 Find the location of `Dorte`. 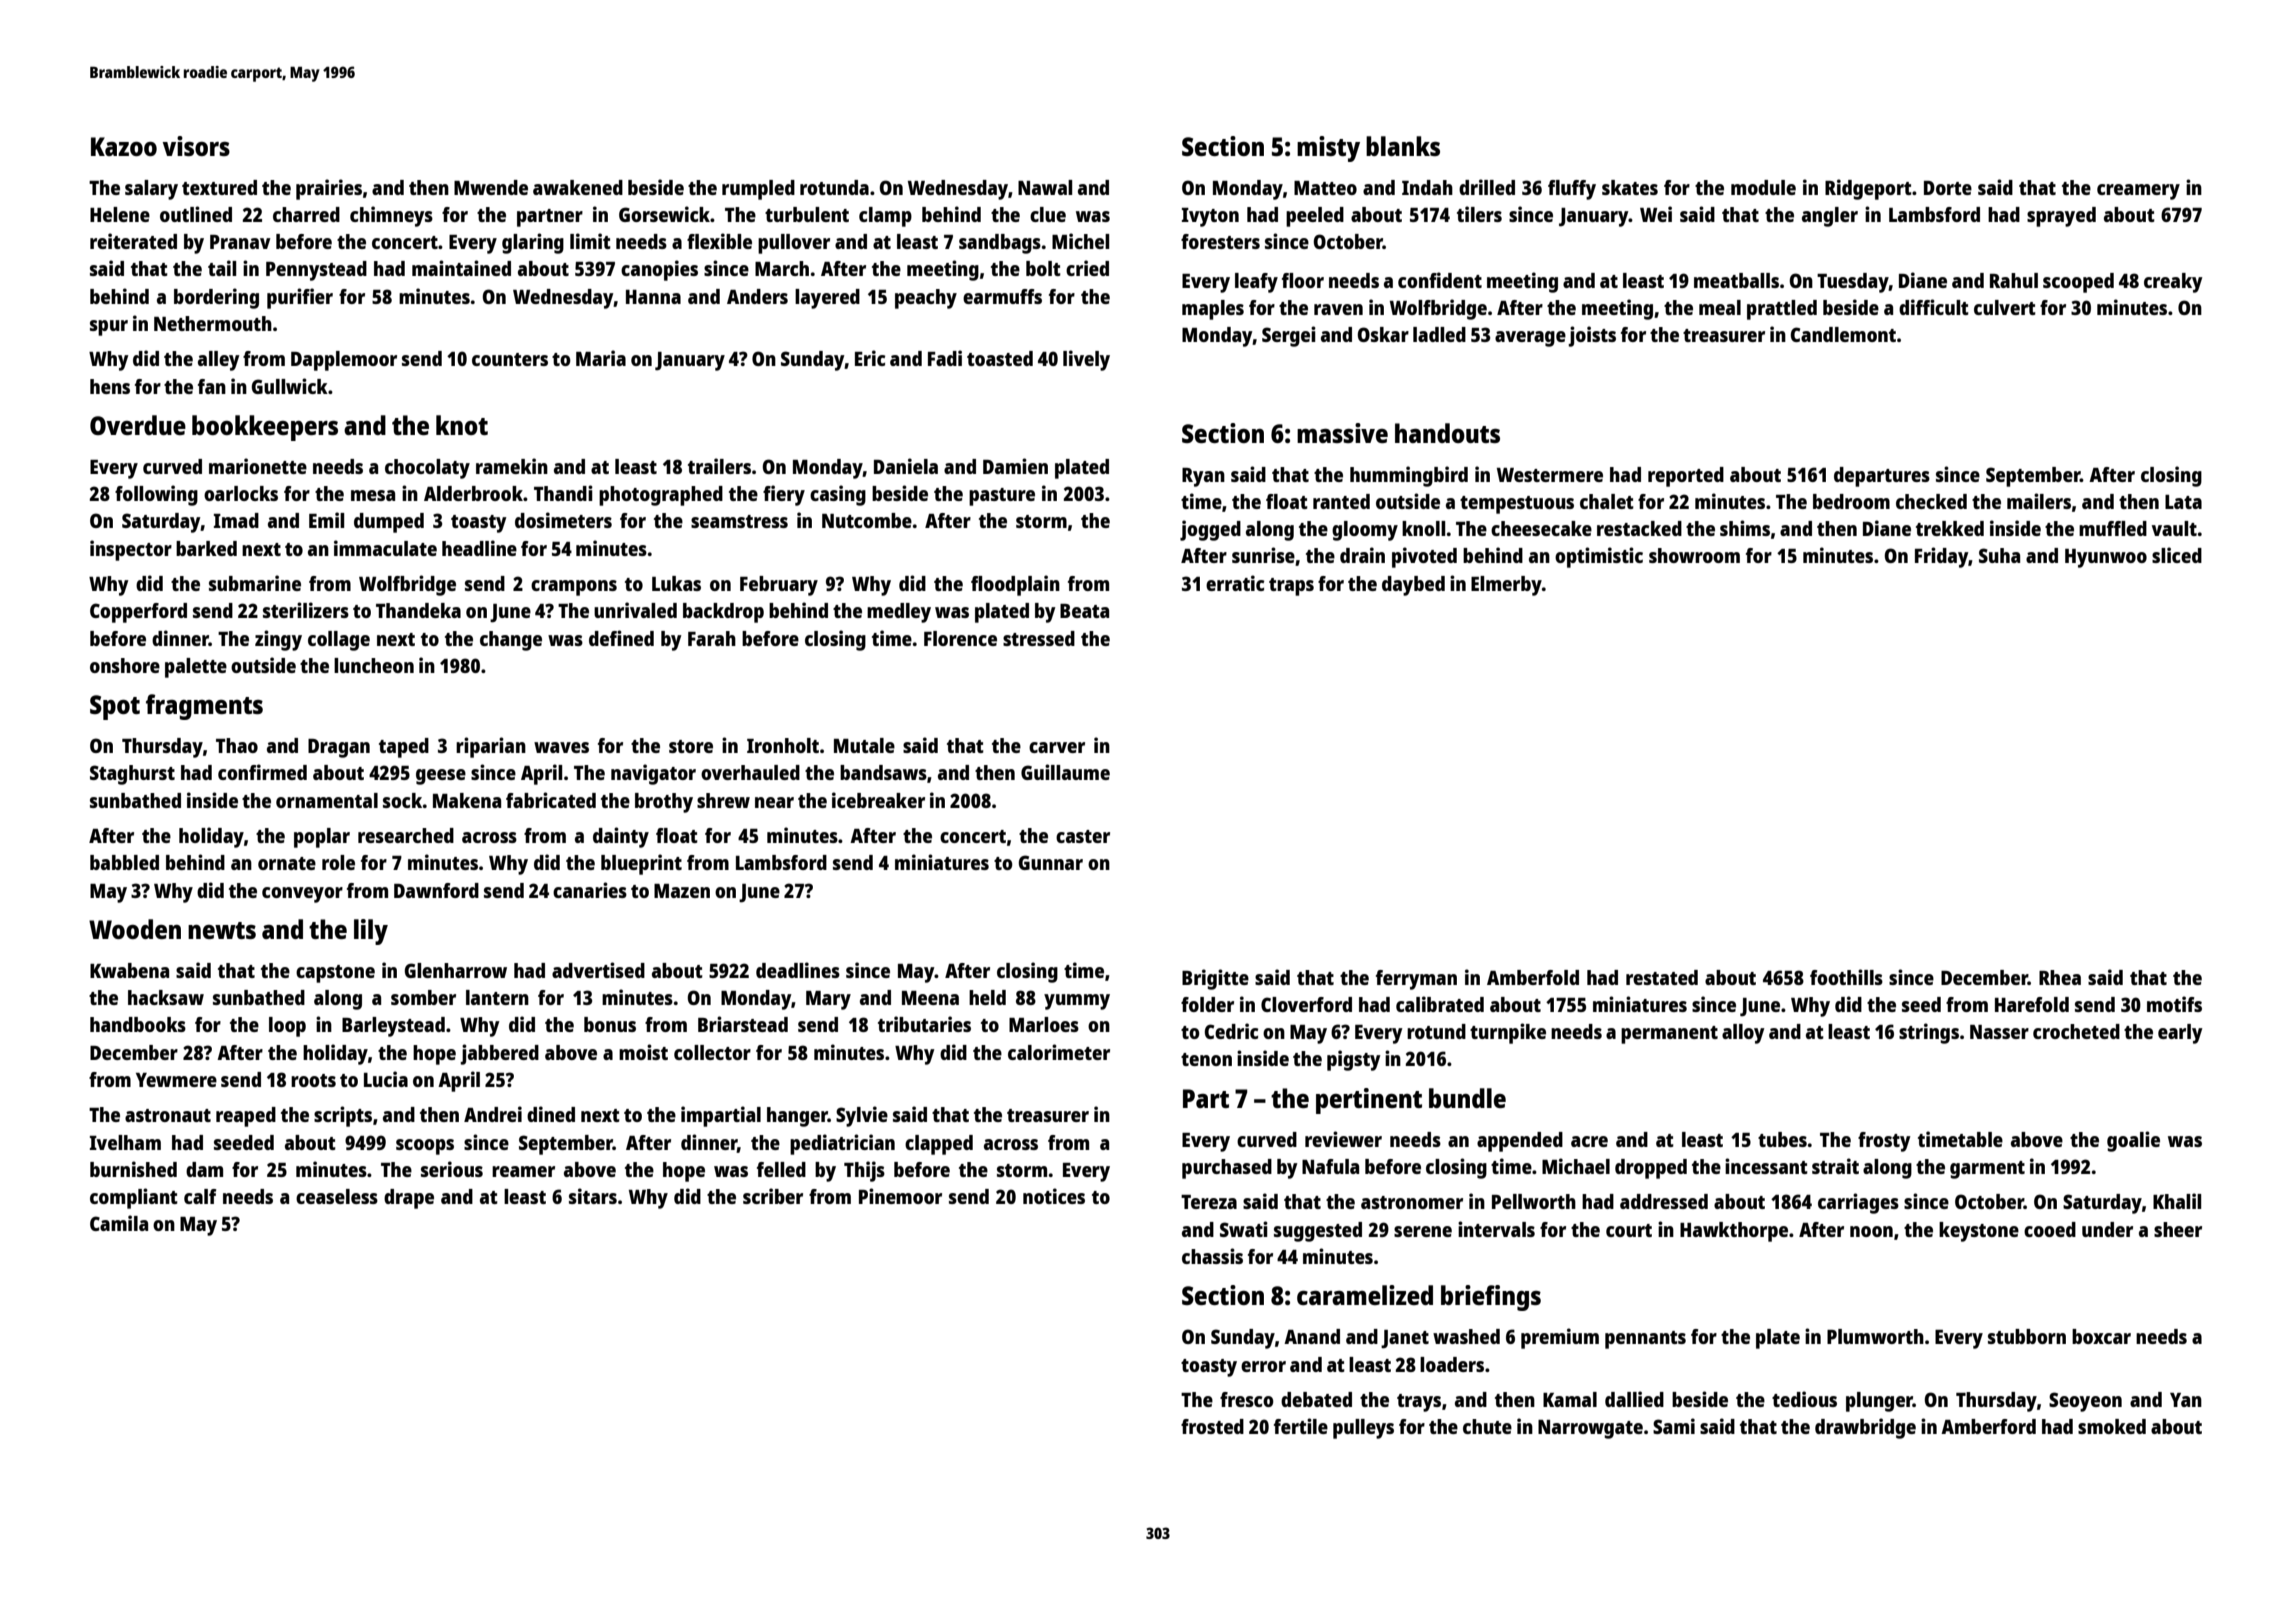

Dorte is located at coordinates (1948, 188).
